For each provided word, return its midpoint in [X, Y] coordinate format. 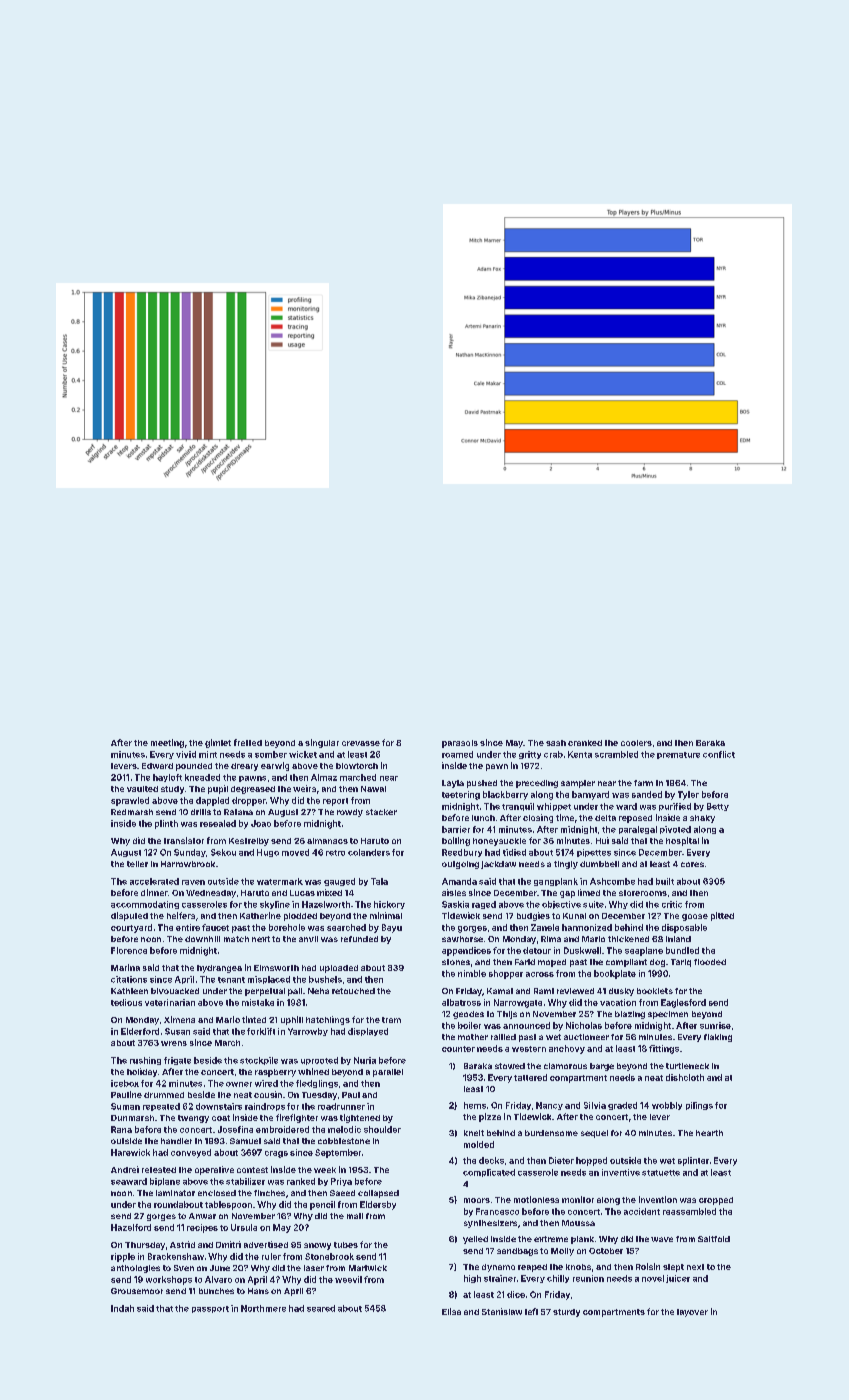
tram [391, 1020]
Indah [122, 1308]
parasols [460, 744]
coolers [636, 743]
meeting [167, 743]
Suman [125, 1106]
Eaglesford [683, 1003]
